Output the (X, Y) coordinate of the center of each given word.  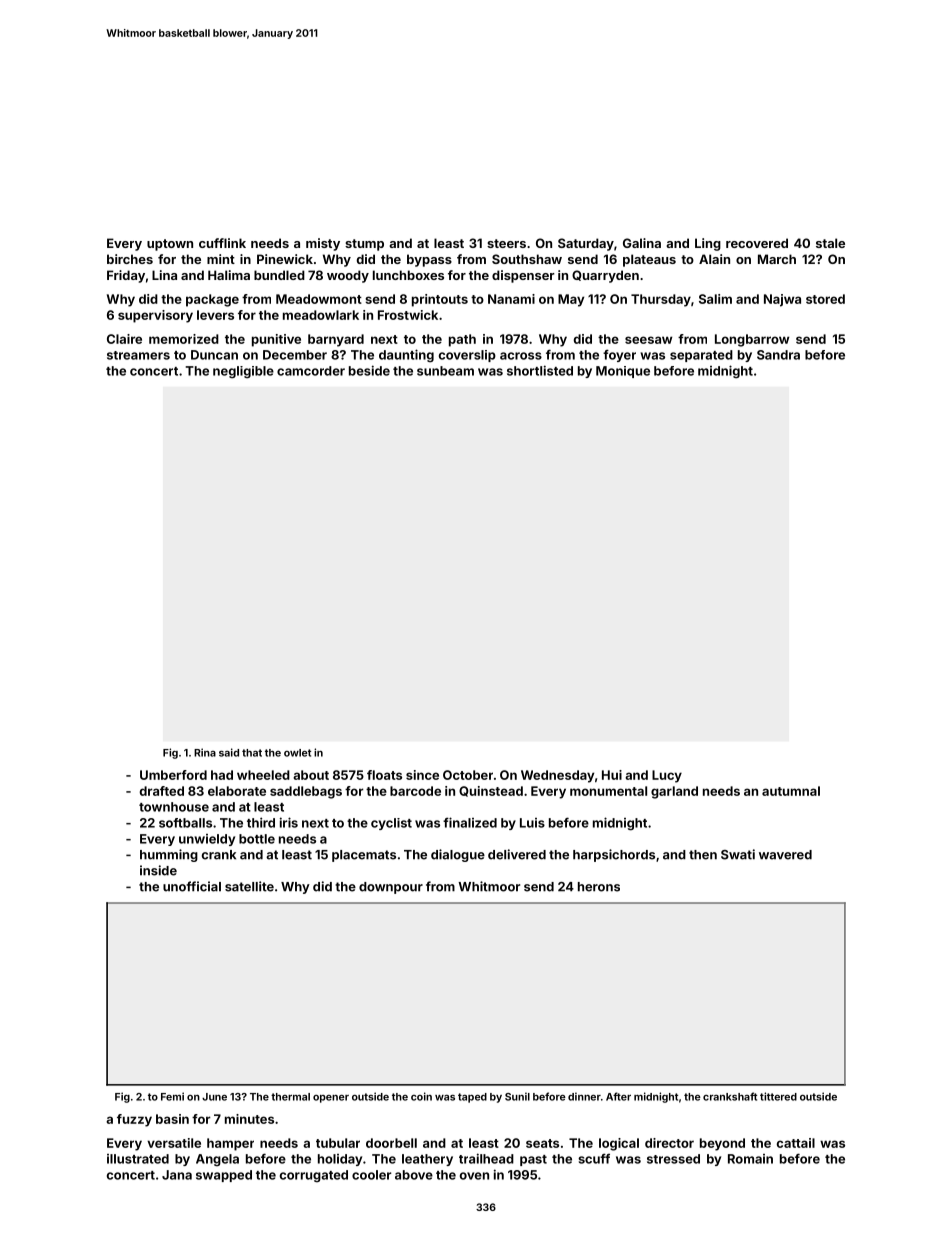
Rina (205, 752)
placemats (364, 856)
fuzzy (134, 1120)
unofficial (192, 886)
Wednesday (557, 776)
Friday (126, 276)
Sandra (778, 355)
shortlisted (540, 370)
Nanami (511, 299)
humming (169, 855)
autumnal (791, 791)
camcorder (311, 371)
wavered (785, 855)
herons (599, 887)
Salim (715, 299)
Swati (738, 854)
